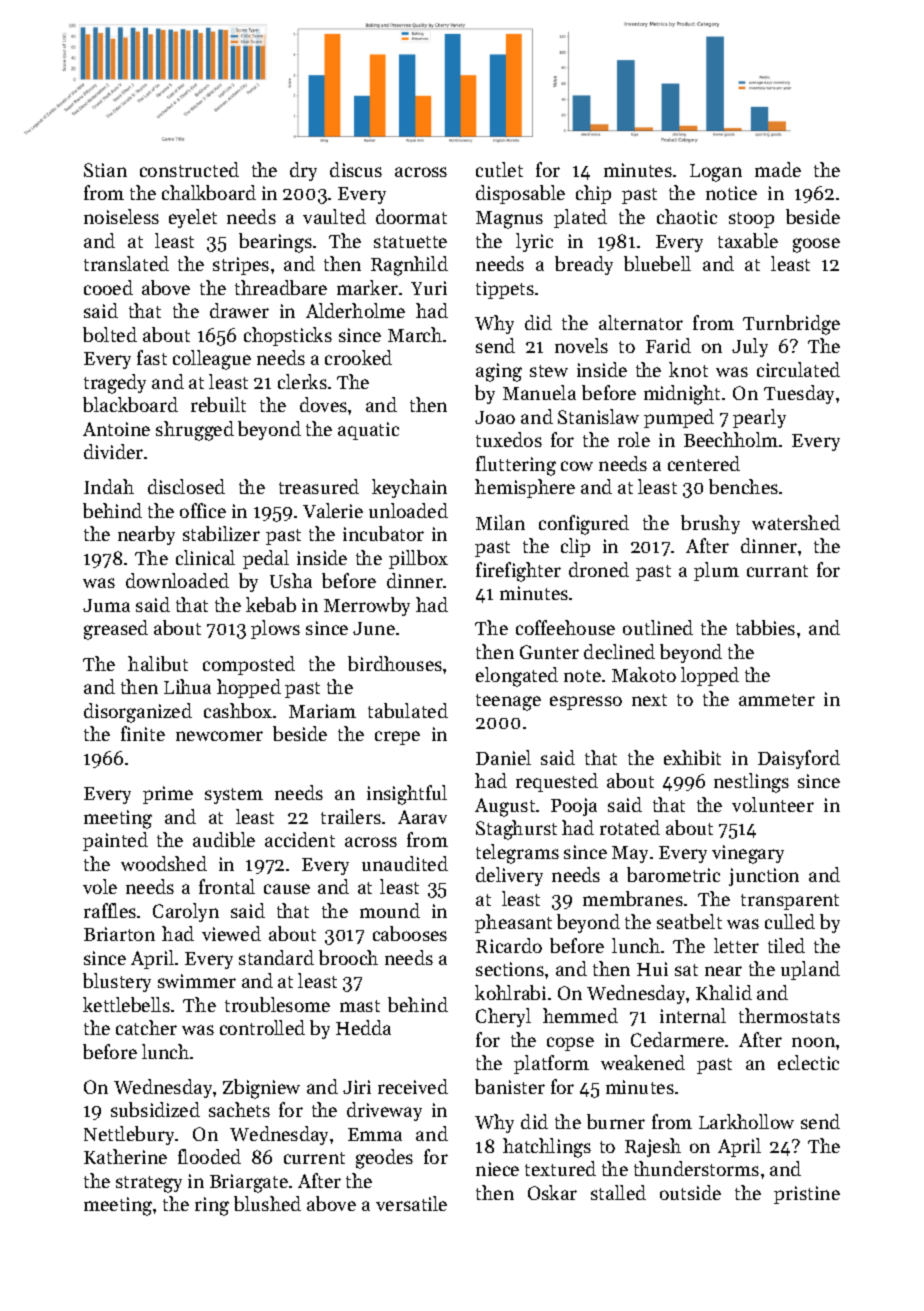 The image size is (924, 1311). Describe the element at coordinates (580, 218) in the screenshot. I see `plated` at that location.
